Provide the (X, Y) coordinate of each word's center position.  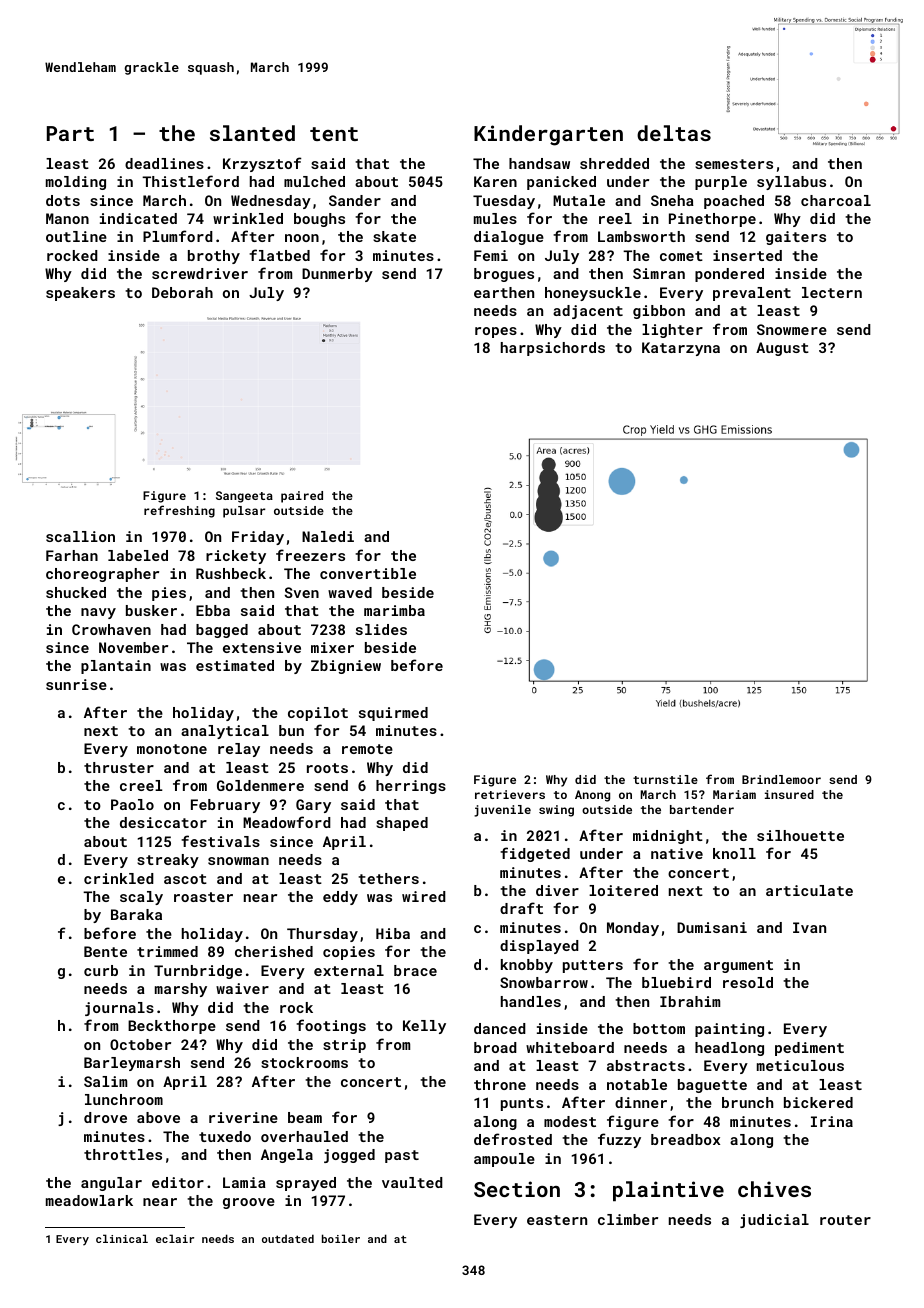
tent (334, 134)
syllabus (791, 183)
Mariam (734, 794)
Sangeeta (244, 497)
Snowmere (792, 329)
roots (327, 768)
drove (105, 1117)
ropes (496, 332)
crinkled (119, 878)
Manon (67, 218)
